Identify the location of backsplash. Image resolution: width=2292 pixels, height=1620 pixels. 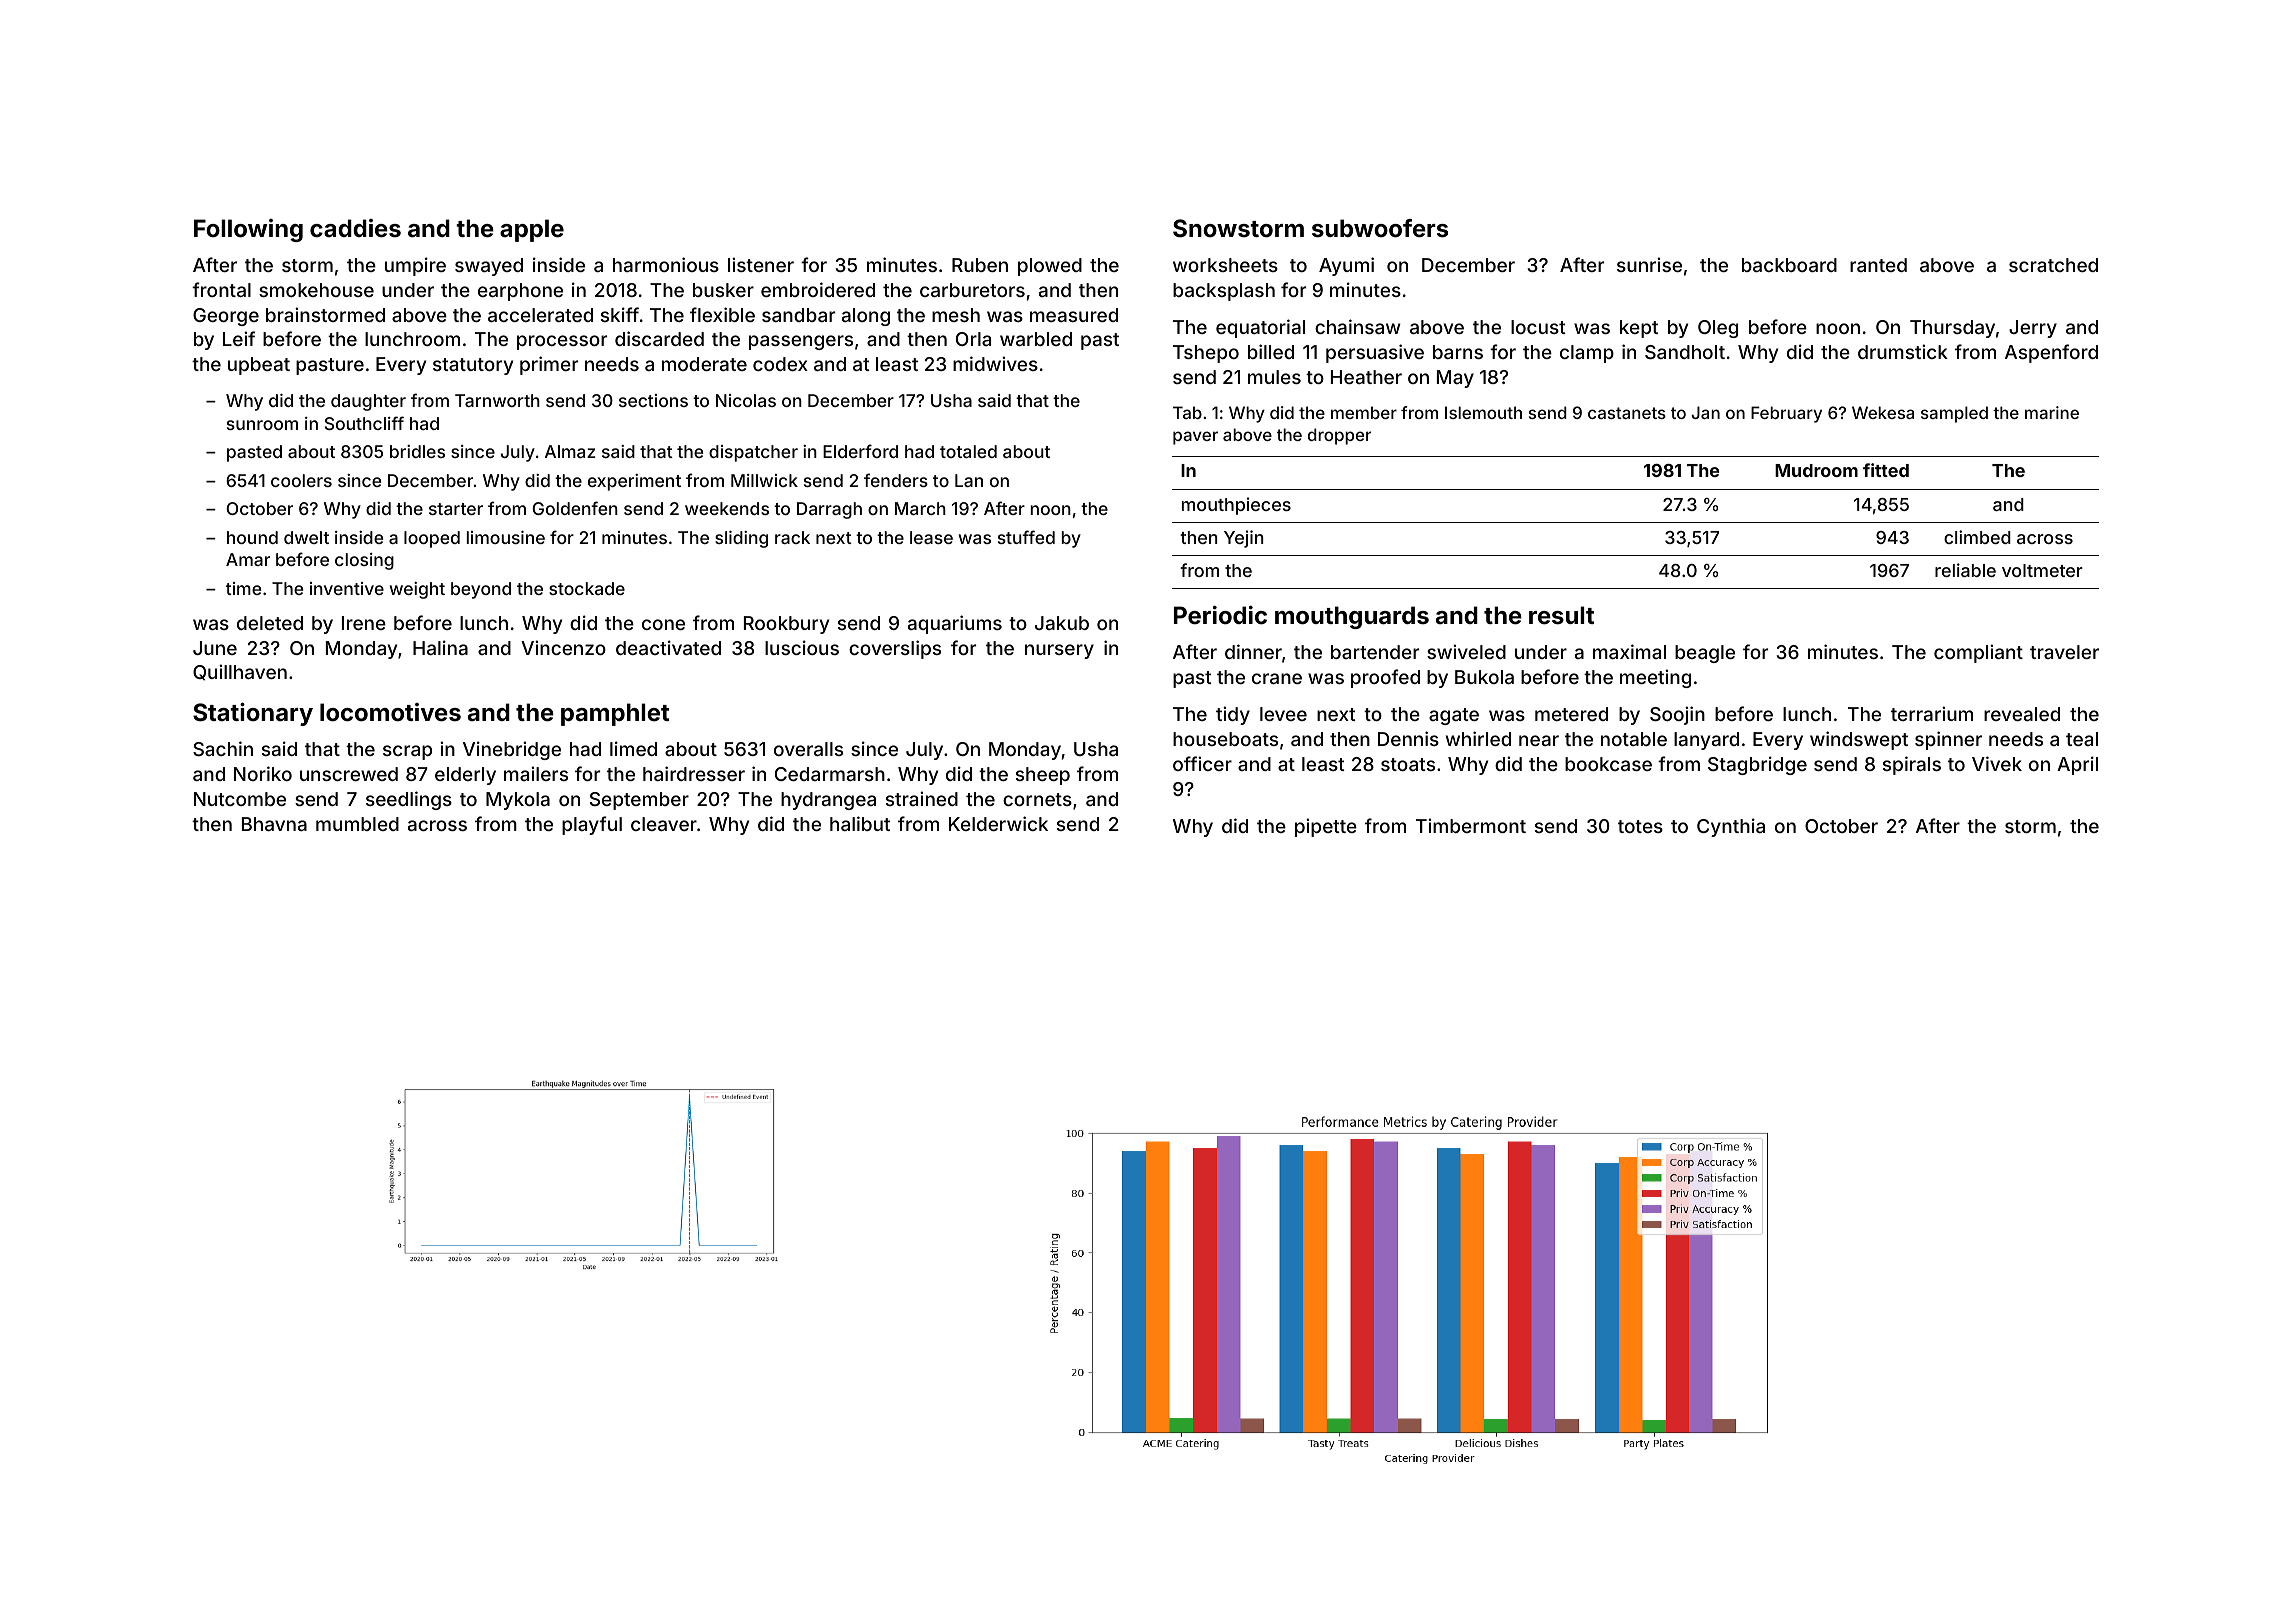
(1224, 292).
